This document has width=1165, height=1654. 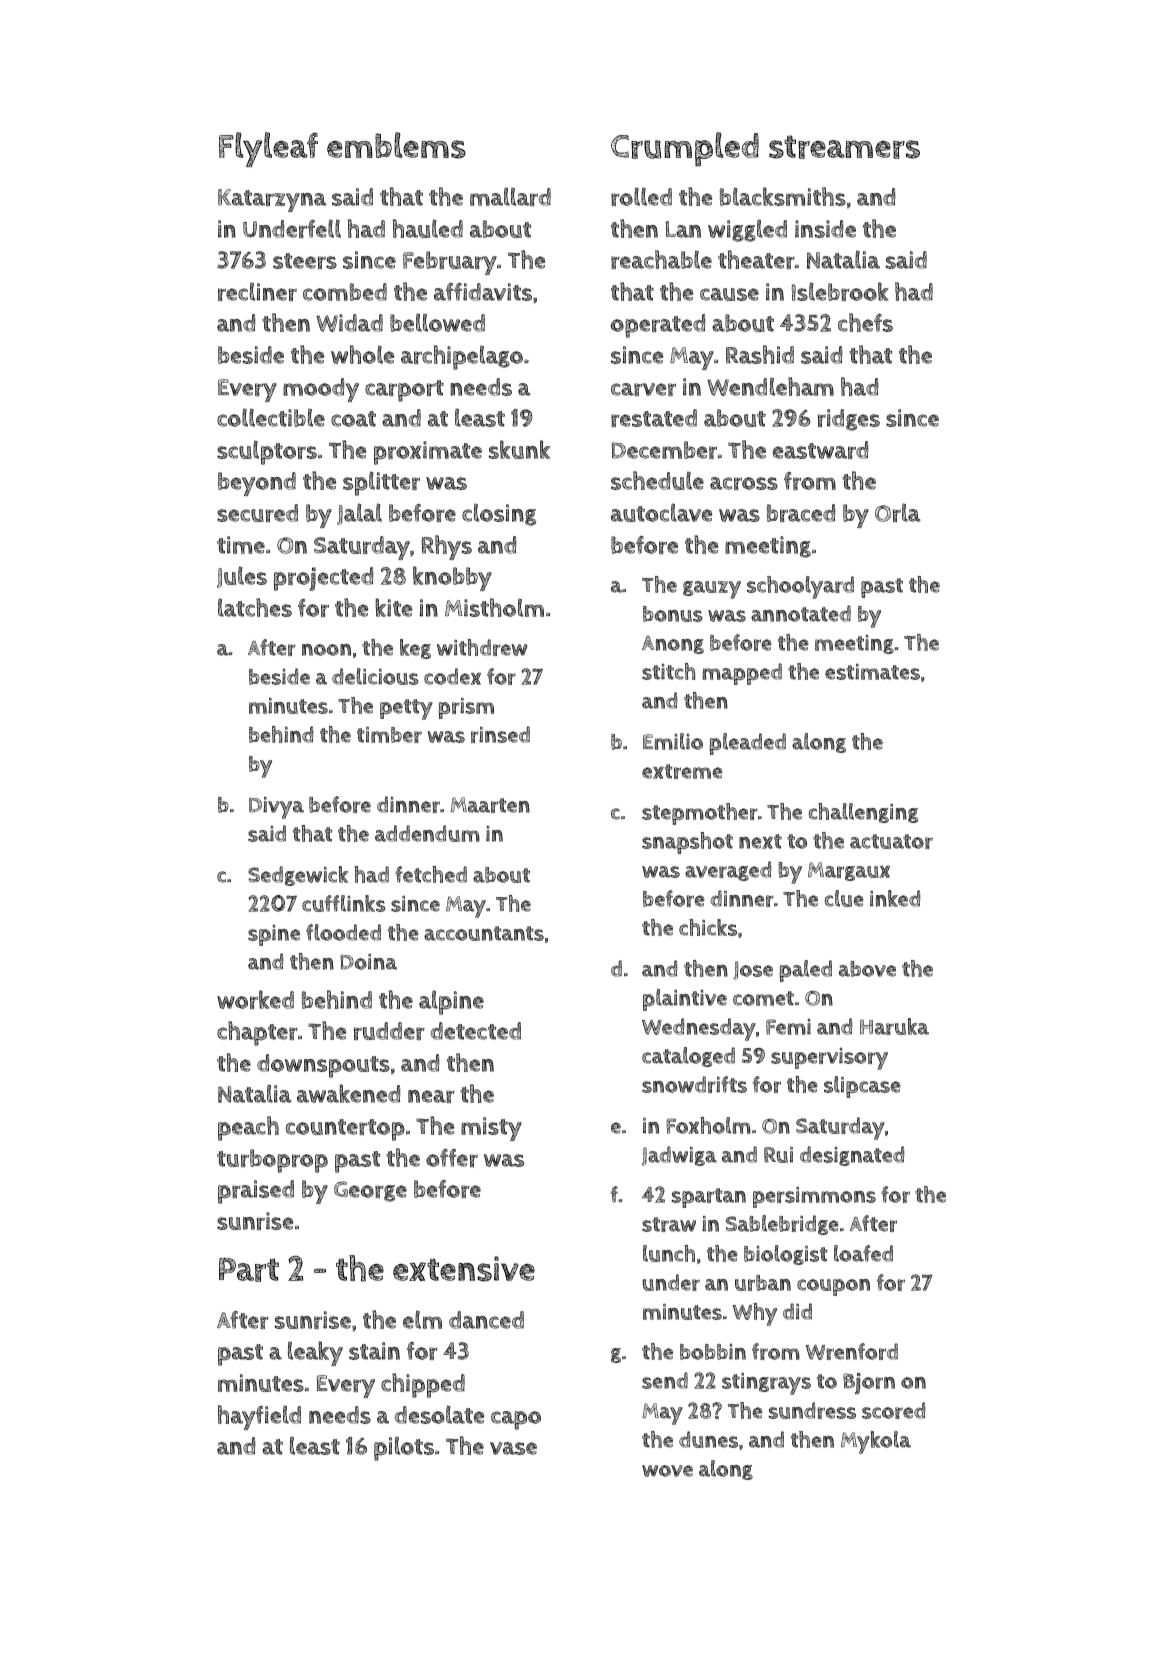 What do you see at coordinates (255, 607) in the document?
I see `latches` at bounding box center [255, 607].
